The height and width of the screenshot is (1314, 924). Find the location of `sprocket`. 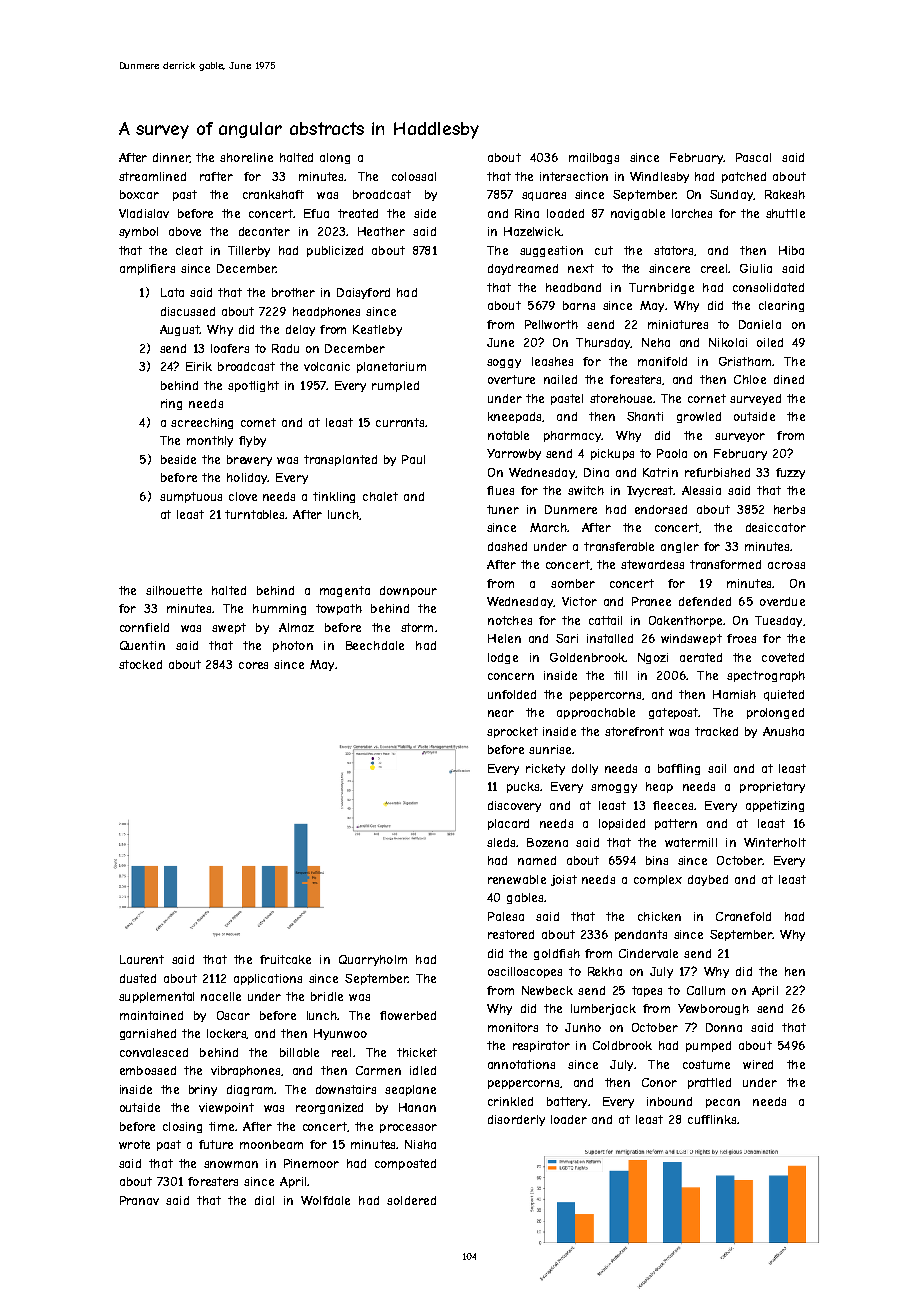

sprocket is located at coordinates (512, 732).
